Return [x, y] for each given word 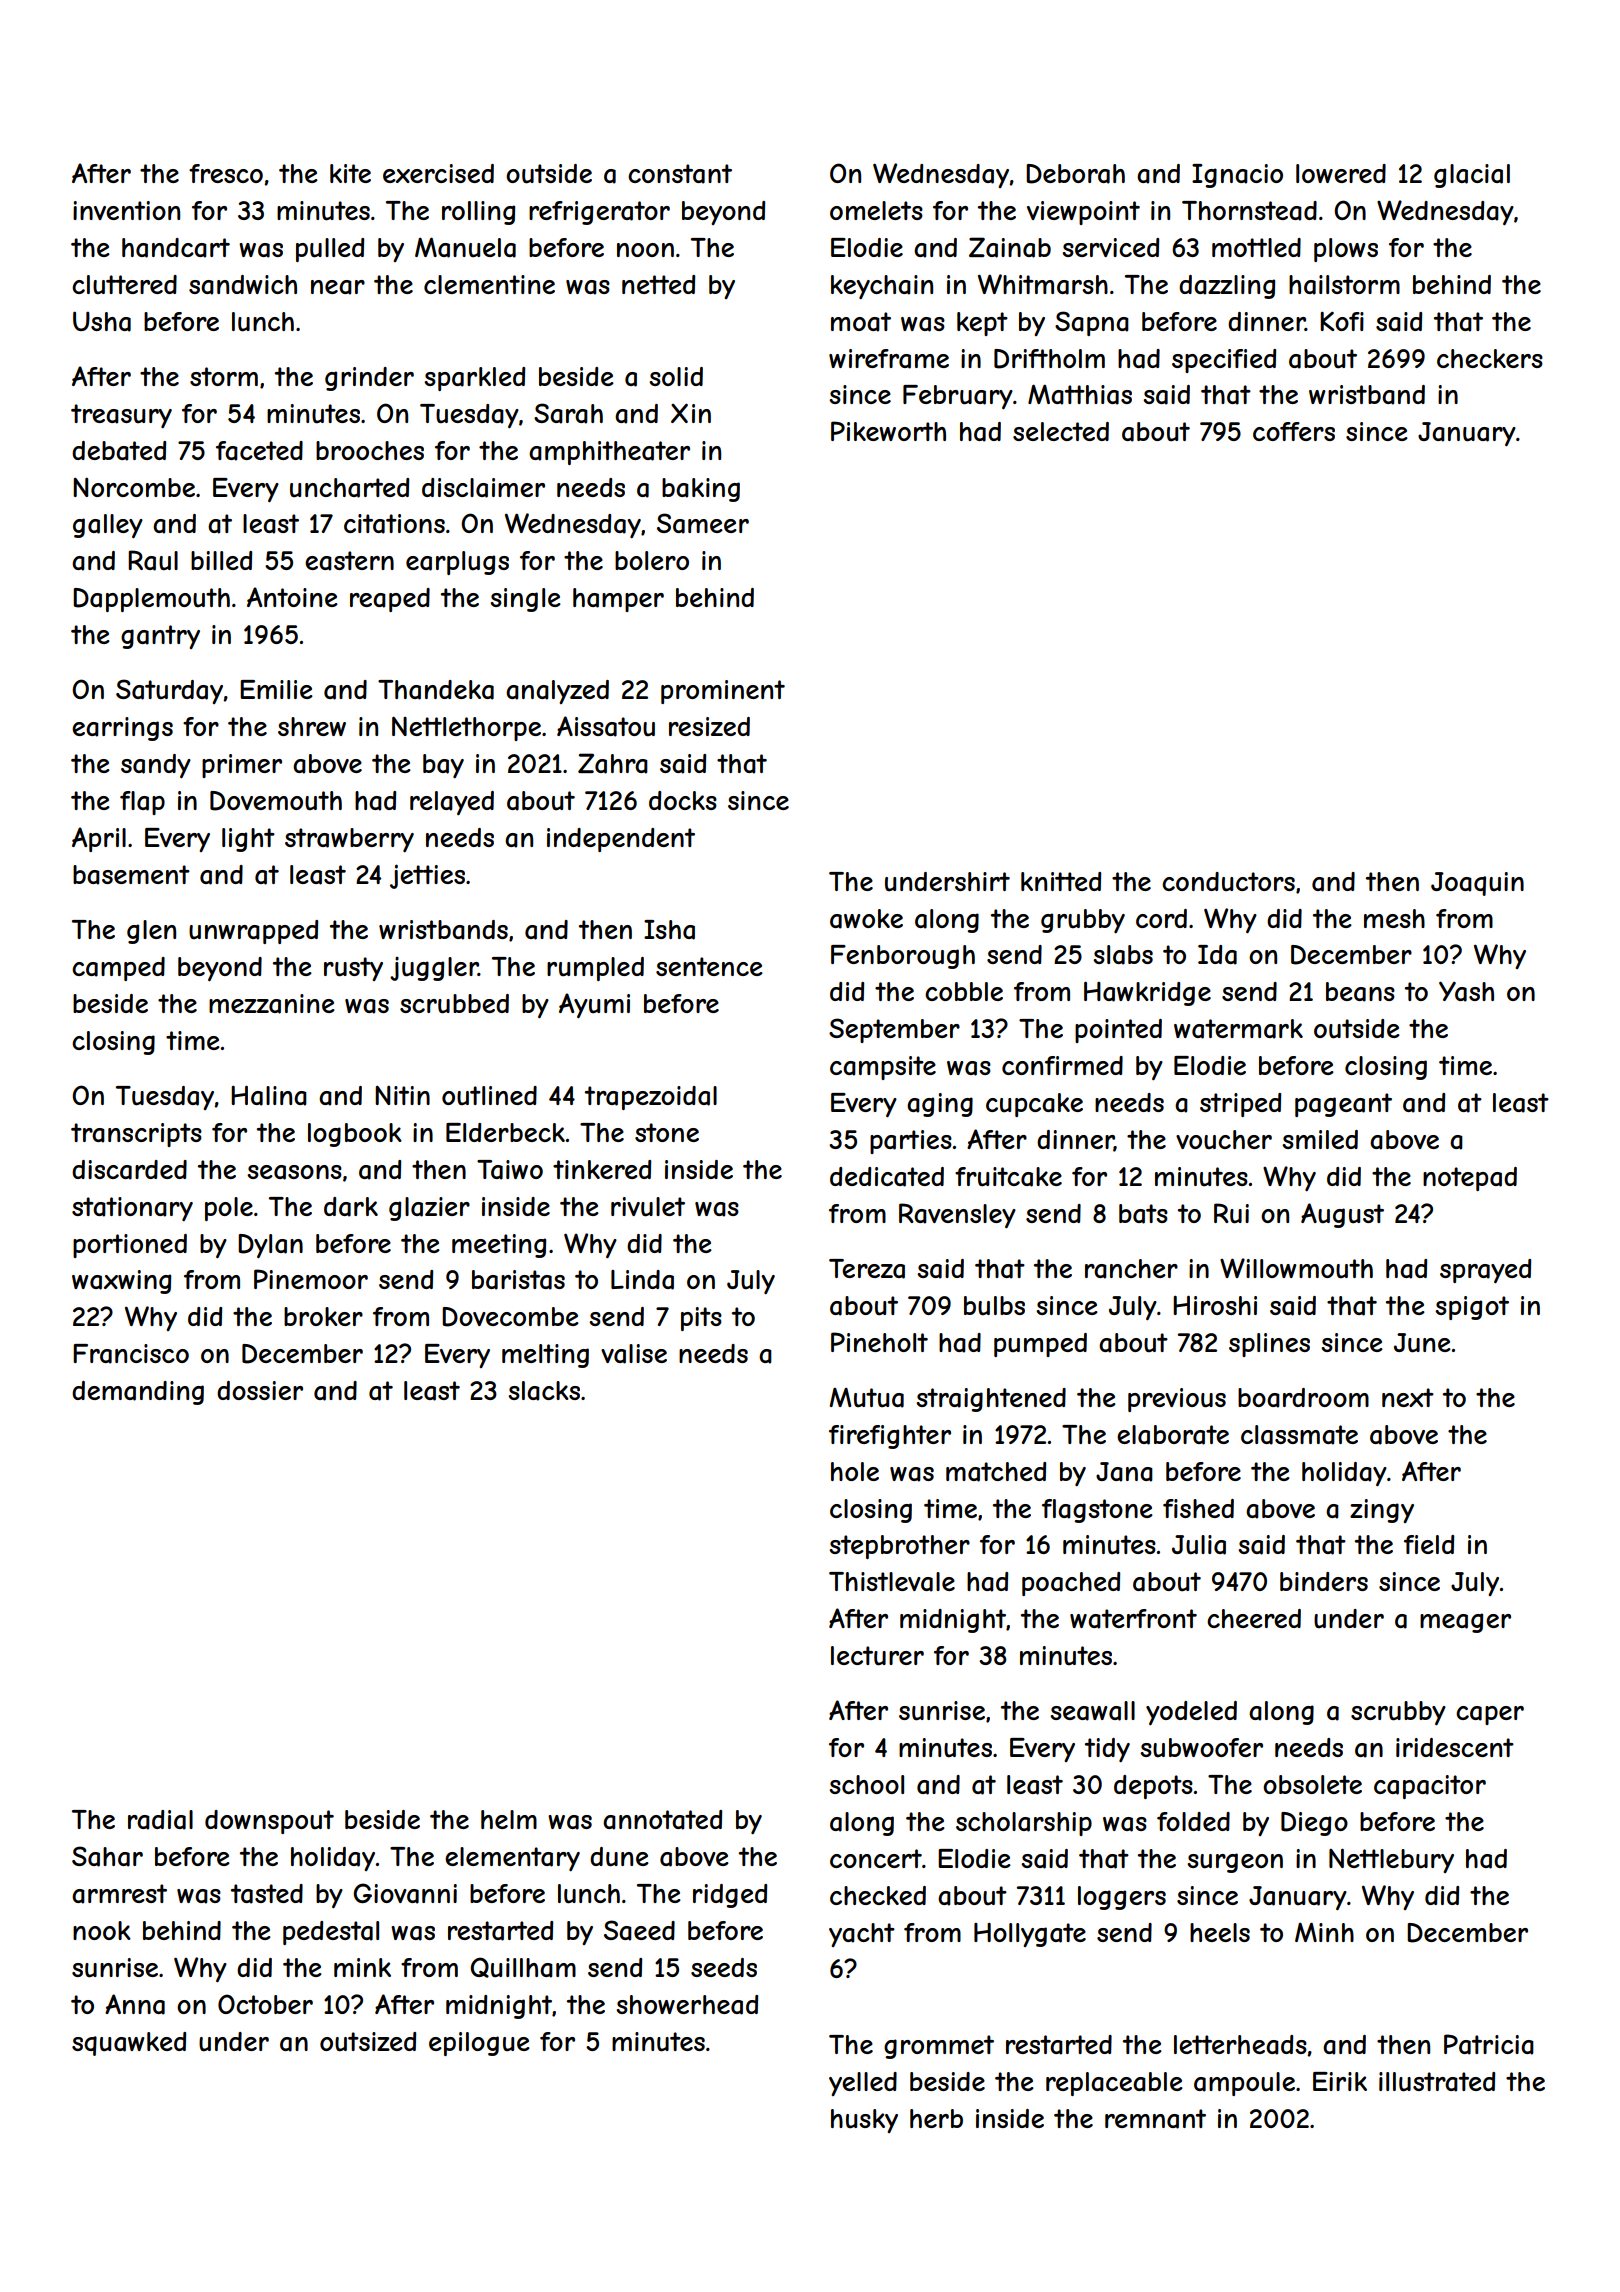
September [894, 1030]
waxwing [121, 1282]
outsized [368, 2042]
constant [680, 174]
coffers [1294, 431]
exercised [438, 173]
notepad [1470, 1179]
